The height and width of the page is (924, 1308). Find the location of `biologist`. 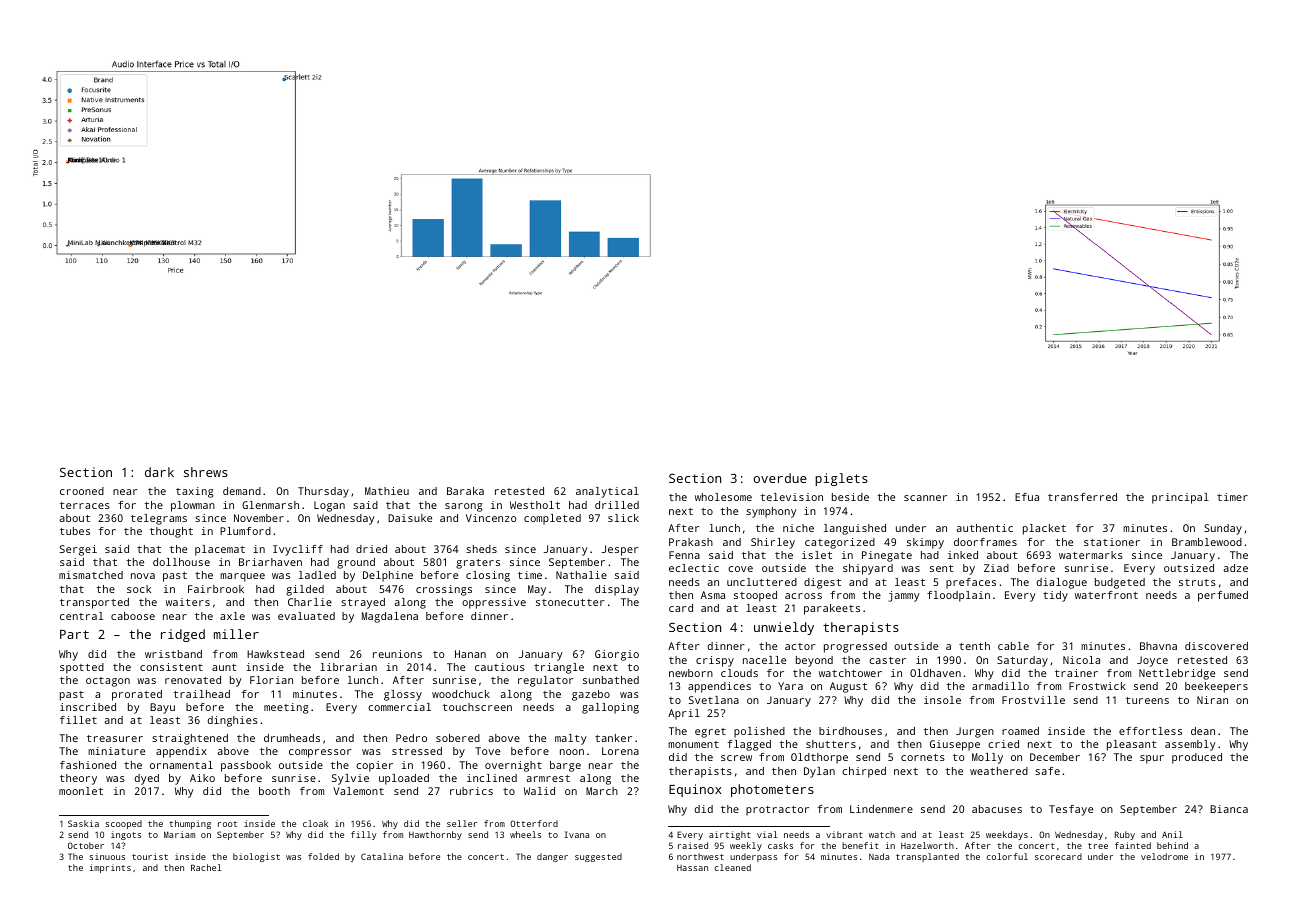

biologist is located at coordinates (256, 857).
